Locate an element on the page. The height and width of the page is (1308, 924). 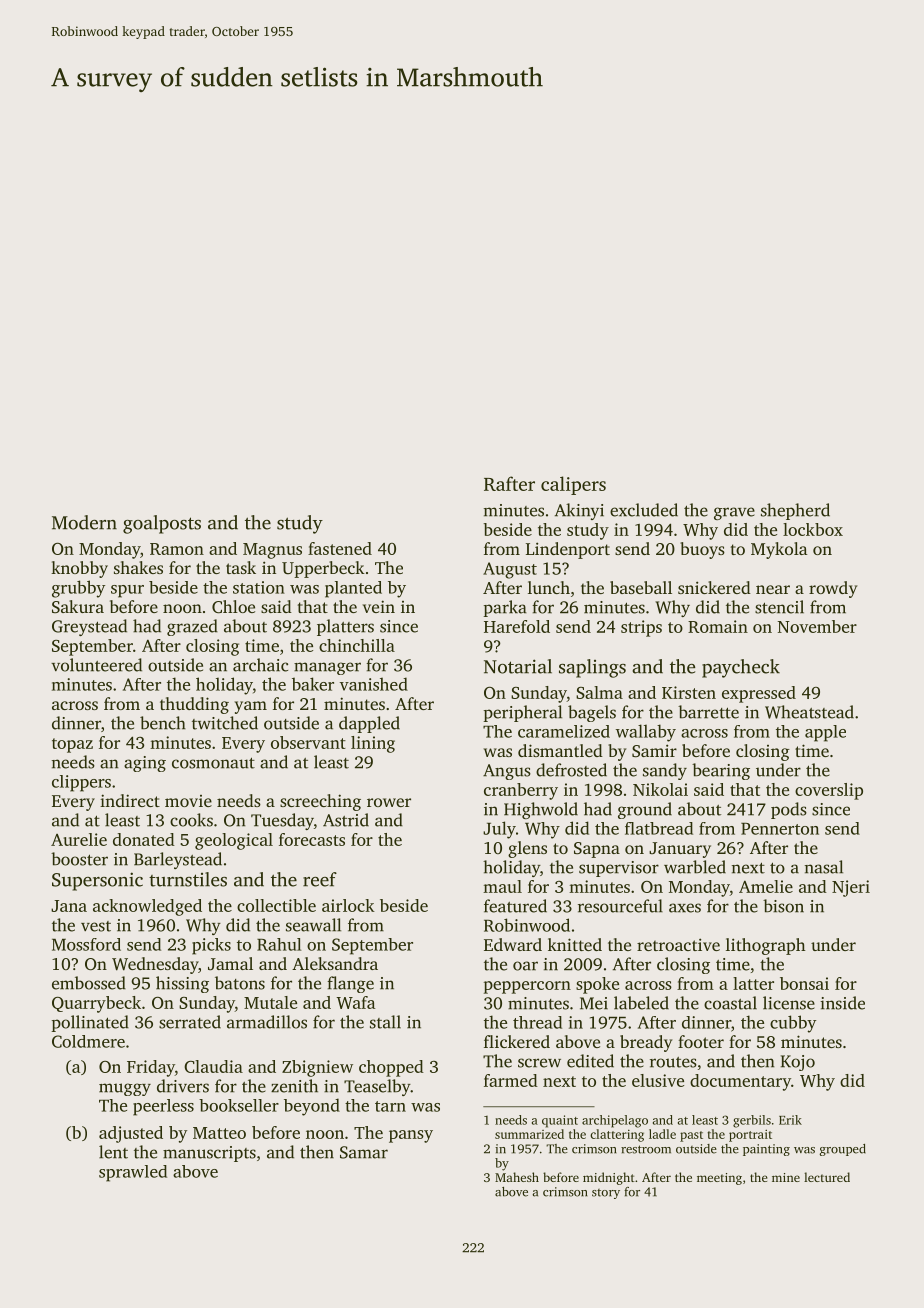
shepherd is located at coordinates (795, 511).
